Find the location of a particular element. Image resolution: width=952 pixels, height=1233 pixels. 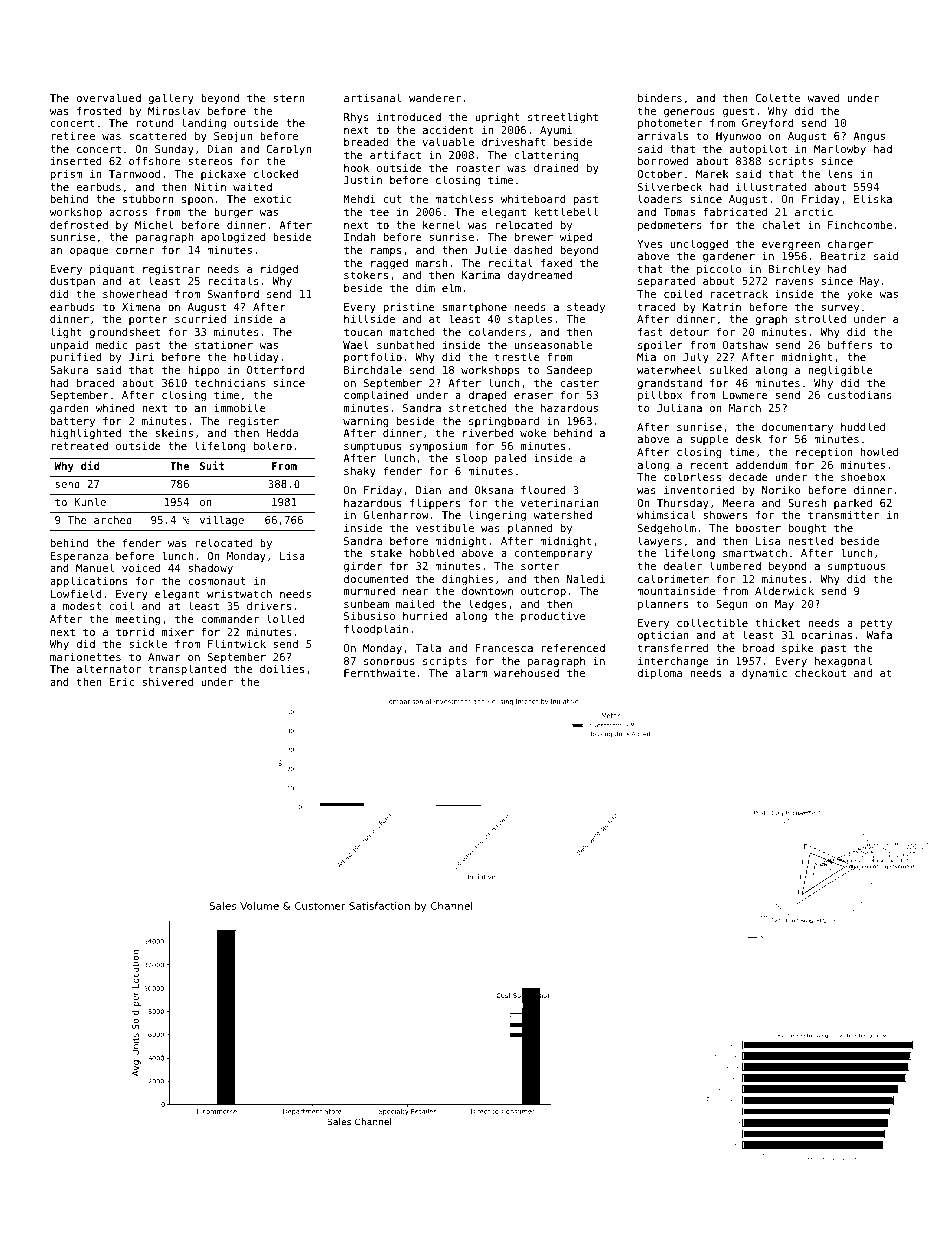

Otterford is located at coordinates (276, 369).
